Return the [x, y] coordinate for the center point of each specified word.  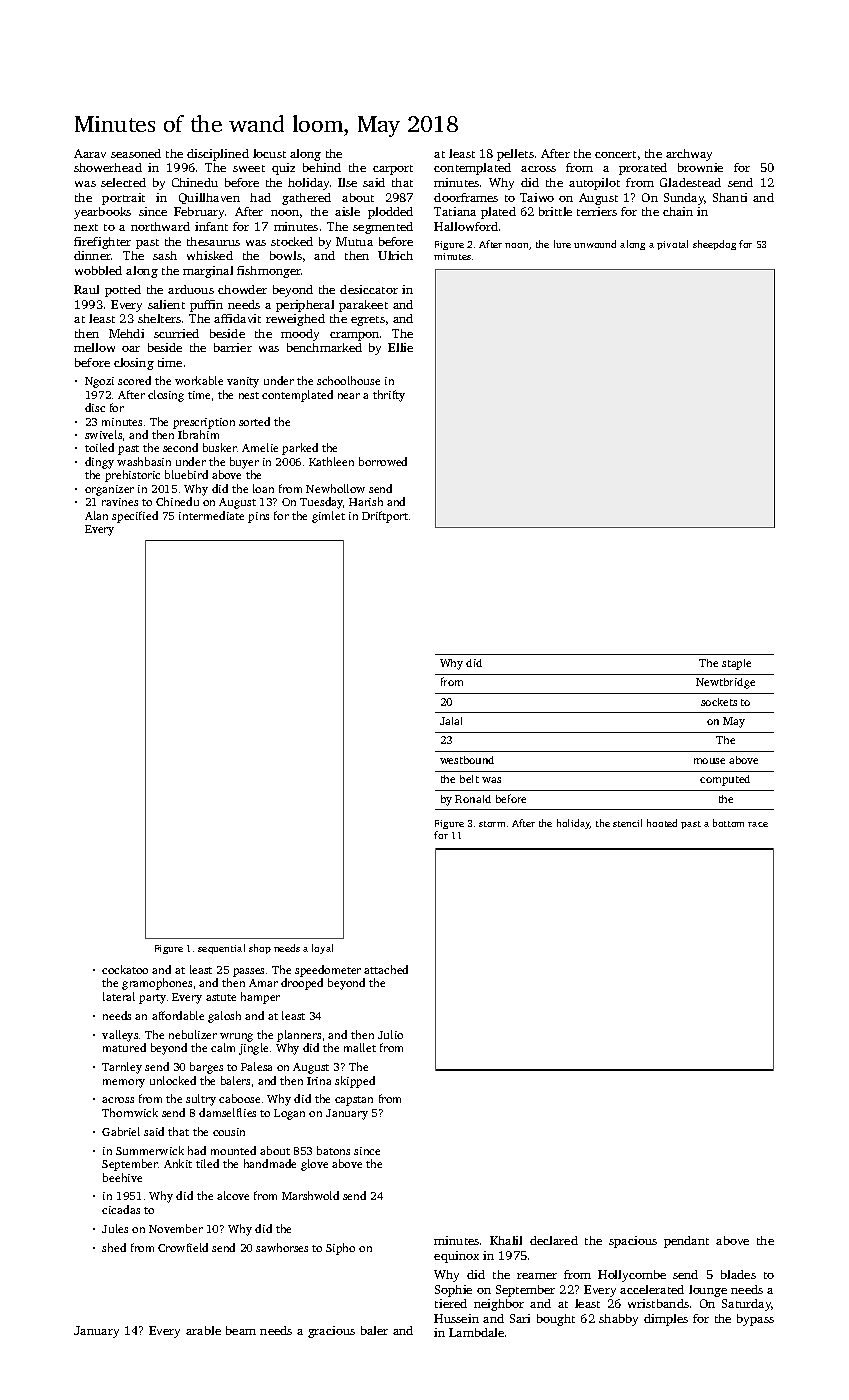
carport [393, 170]
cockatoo [125, 969]
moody [300, 335]
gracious [331, 1332]
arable [203, 1330]
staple [736, 664]
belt [469, 779]
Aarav [90, 153]
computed [725, 780]
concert [615, 154]
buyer [244, 463]
